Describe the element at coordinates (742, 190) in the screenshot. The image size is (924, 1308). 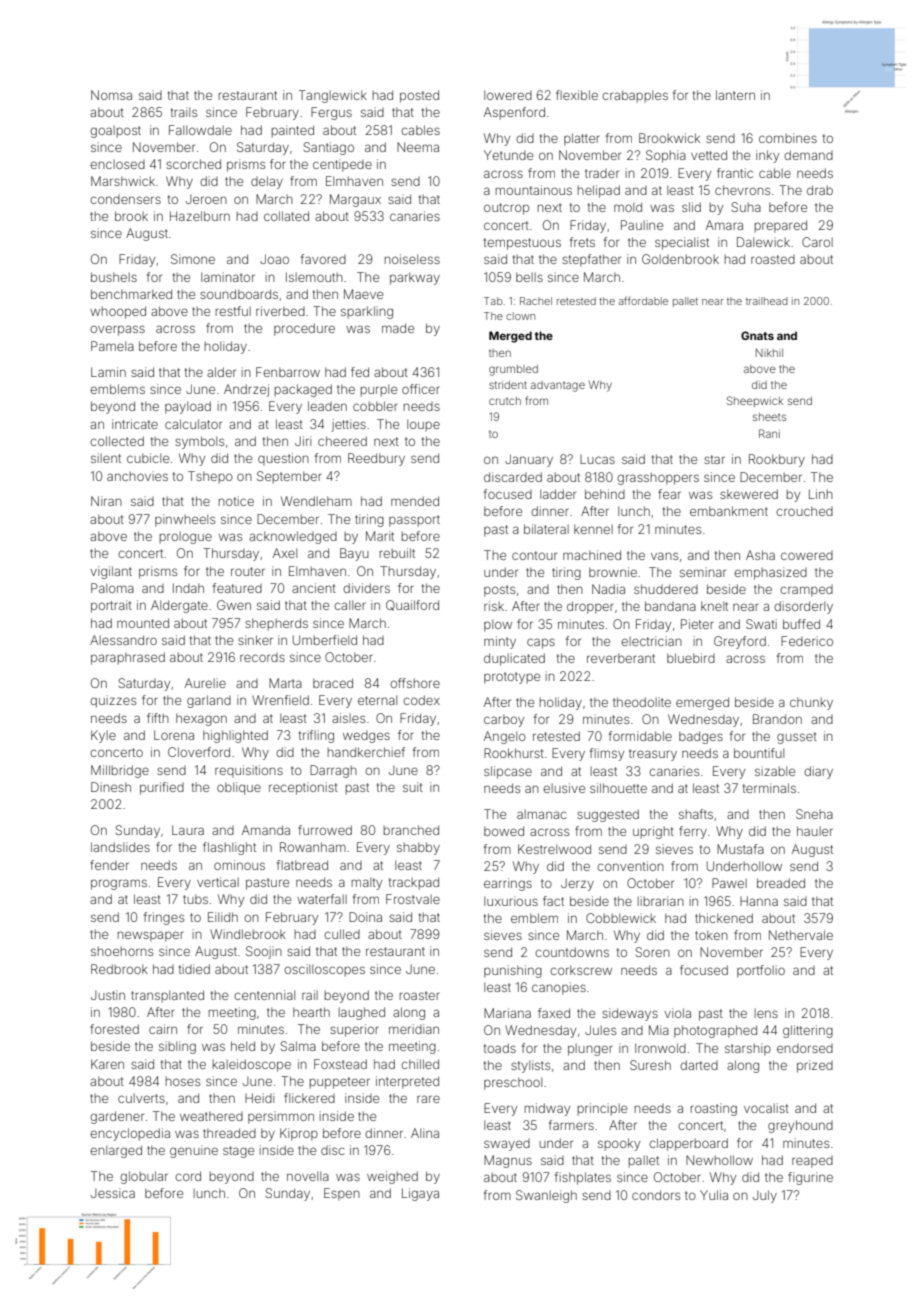
I see `chevrons` at that location.
